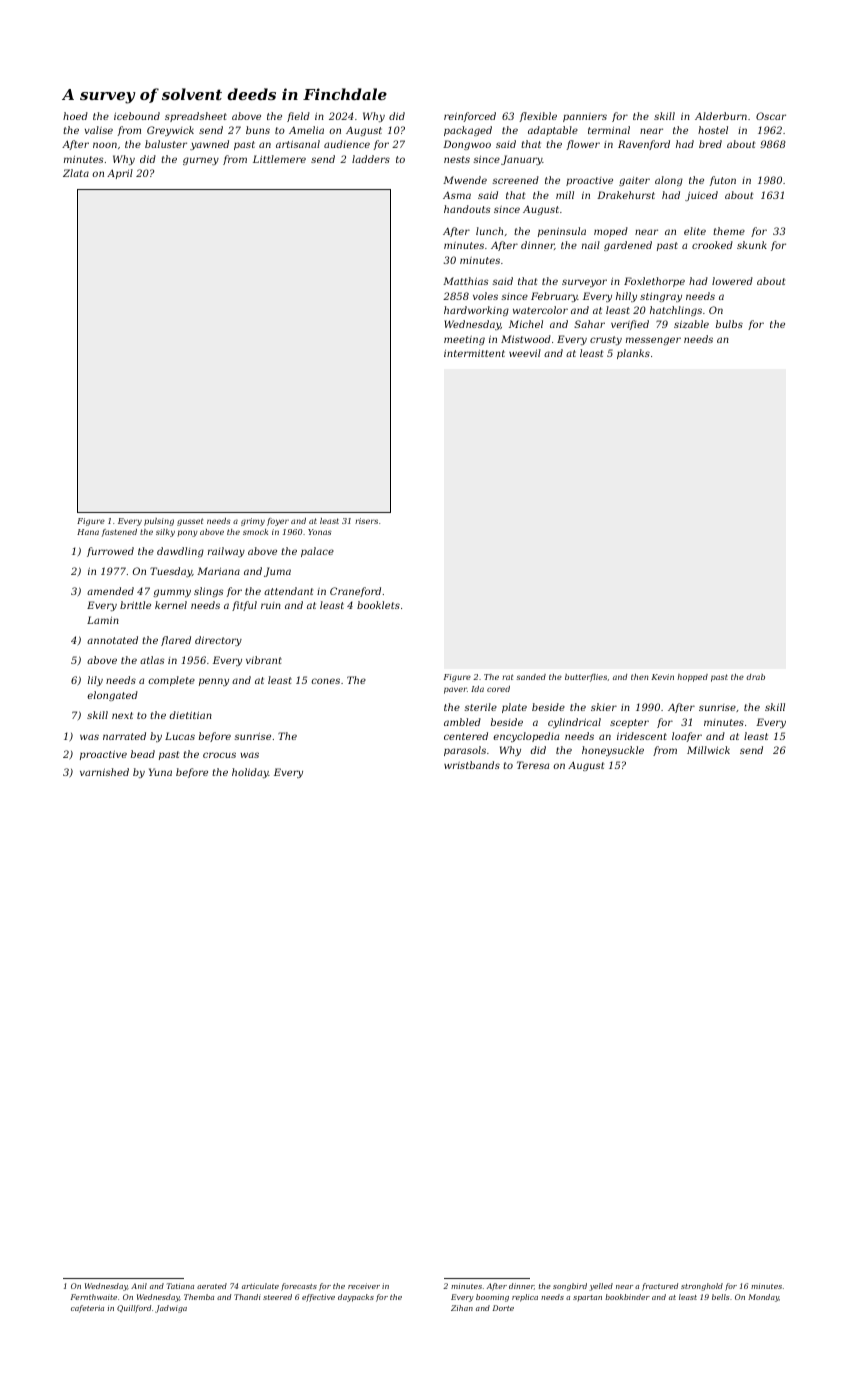  What do you see at coordinates (180, 1286) in the screenshot?
I see `Tatiana` at bounding box center [180, 1286].
